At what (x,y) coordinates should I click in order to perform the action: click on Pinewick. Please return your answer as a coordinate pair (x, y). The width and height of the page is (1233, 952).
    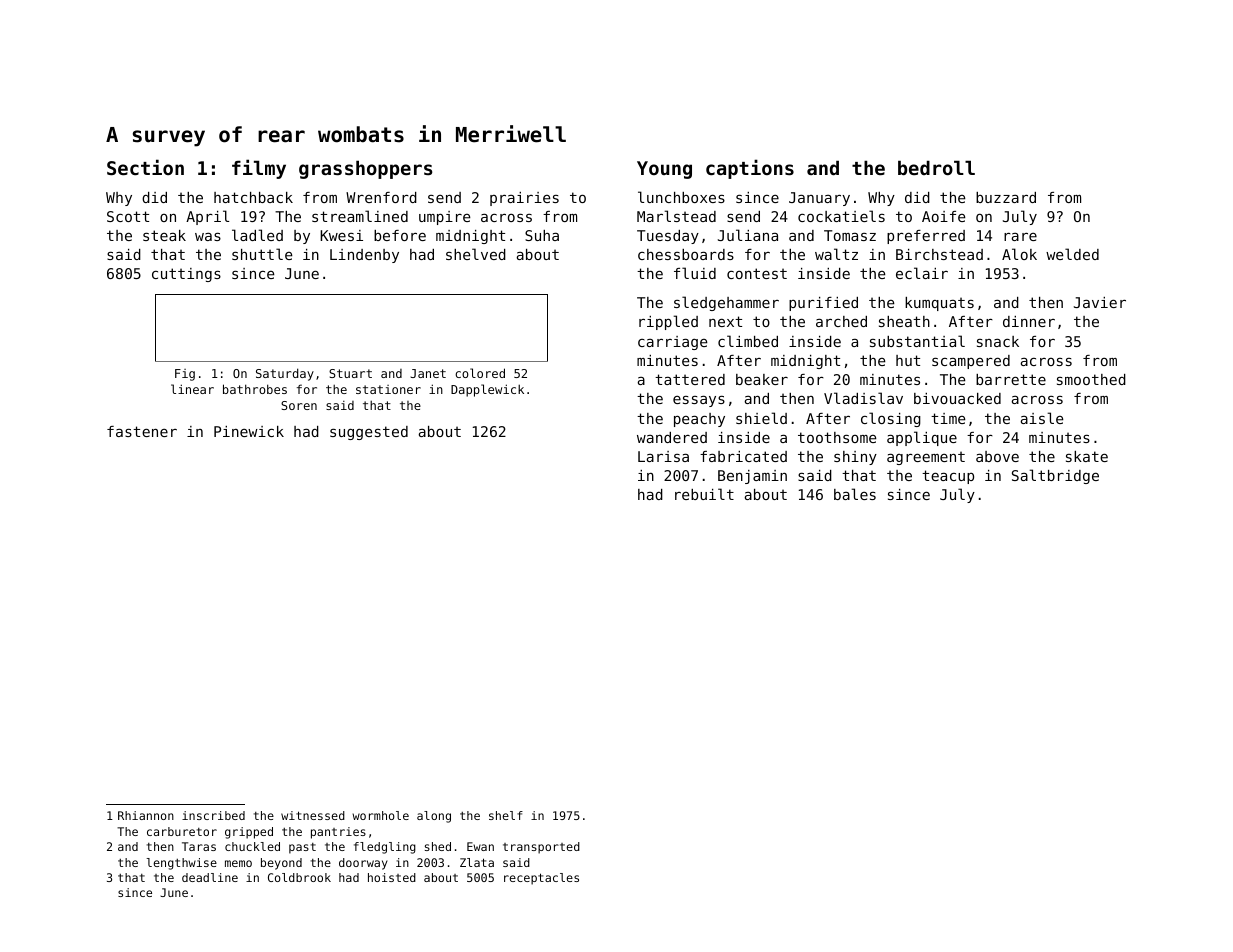
    Looking at the image, I should click on (249, 431).
